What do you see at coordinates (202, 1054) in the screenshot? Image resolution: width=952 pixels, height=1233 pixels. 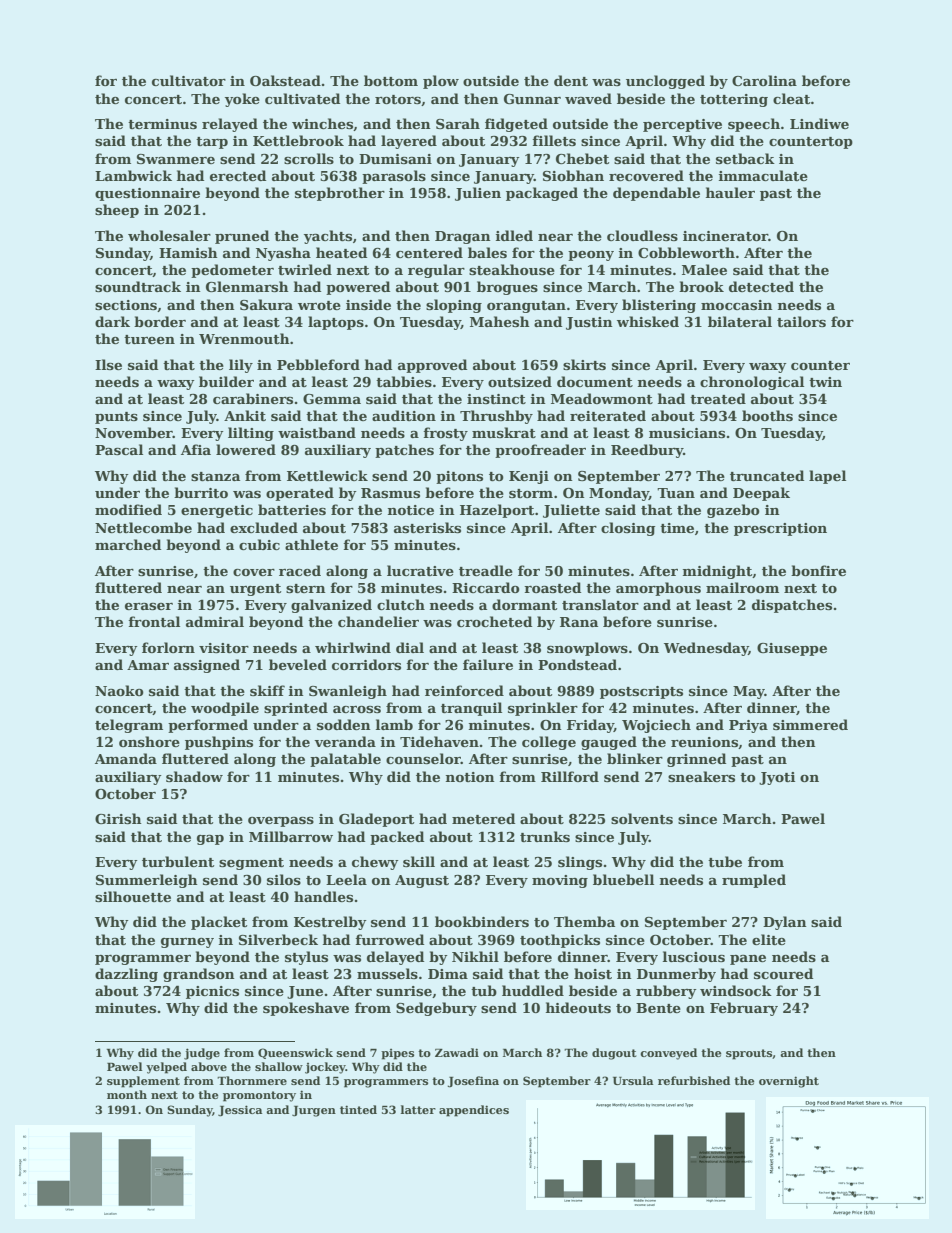 I see `judge` at bounding box center [202, 1054].
